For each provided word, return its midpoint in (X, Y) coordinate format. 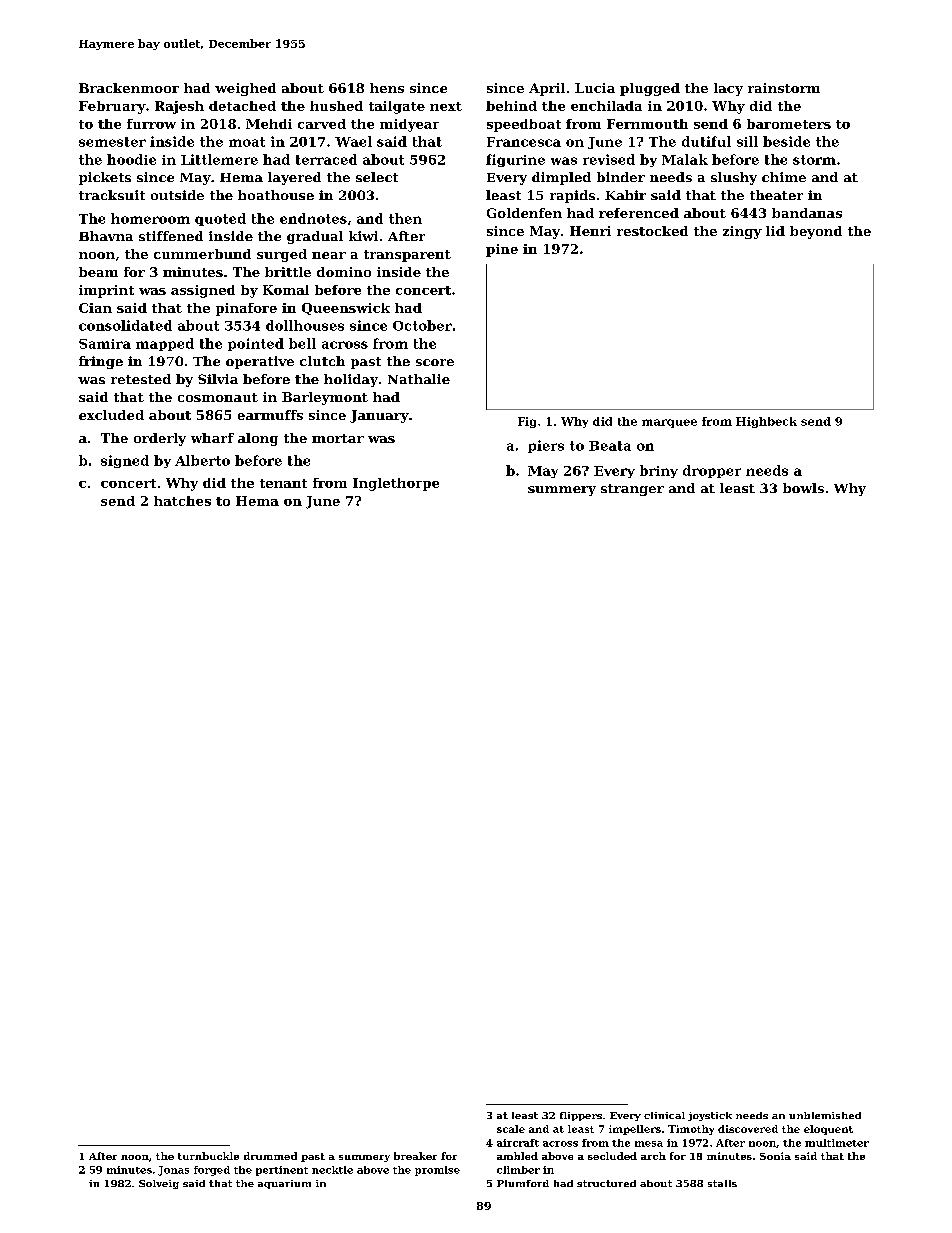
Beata (610, 446)
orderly (160, 439)
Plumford (523, 1183)
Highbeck (766, 422)
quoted (220, 219)
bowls (803, 488)
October (422, 325)
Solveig (159, 1184)
